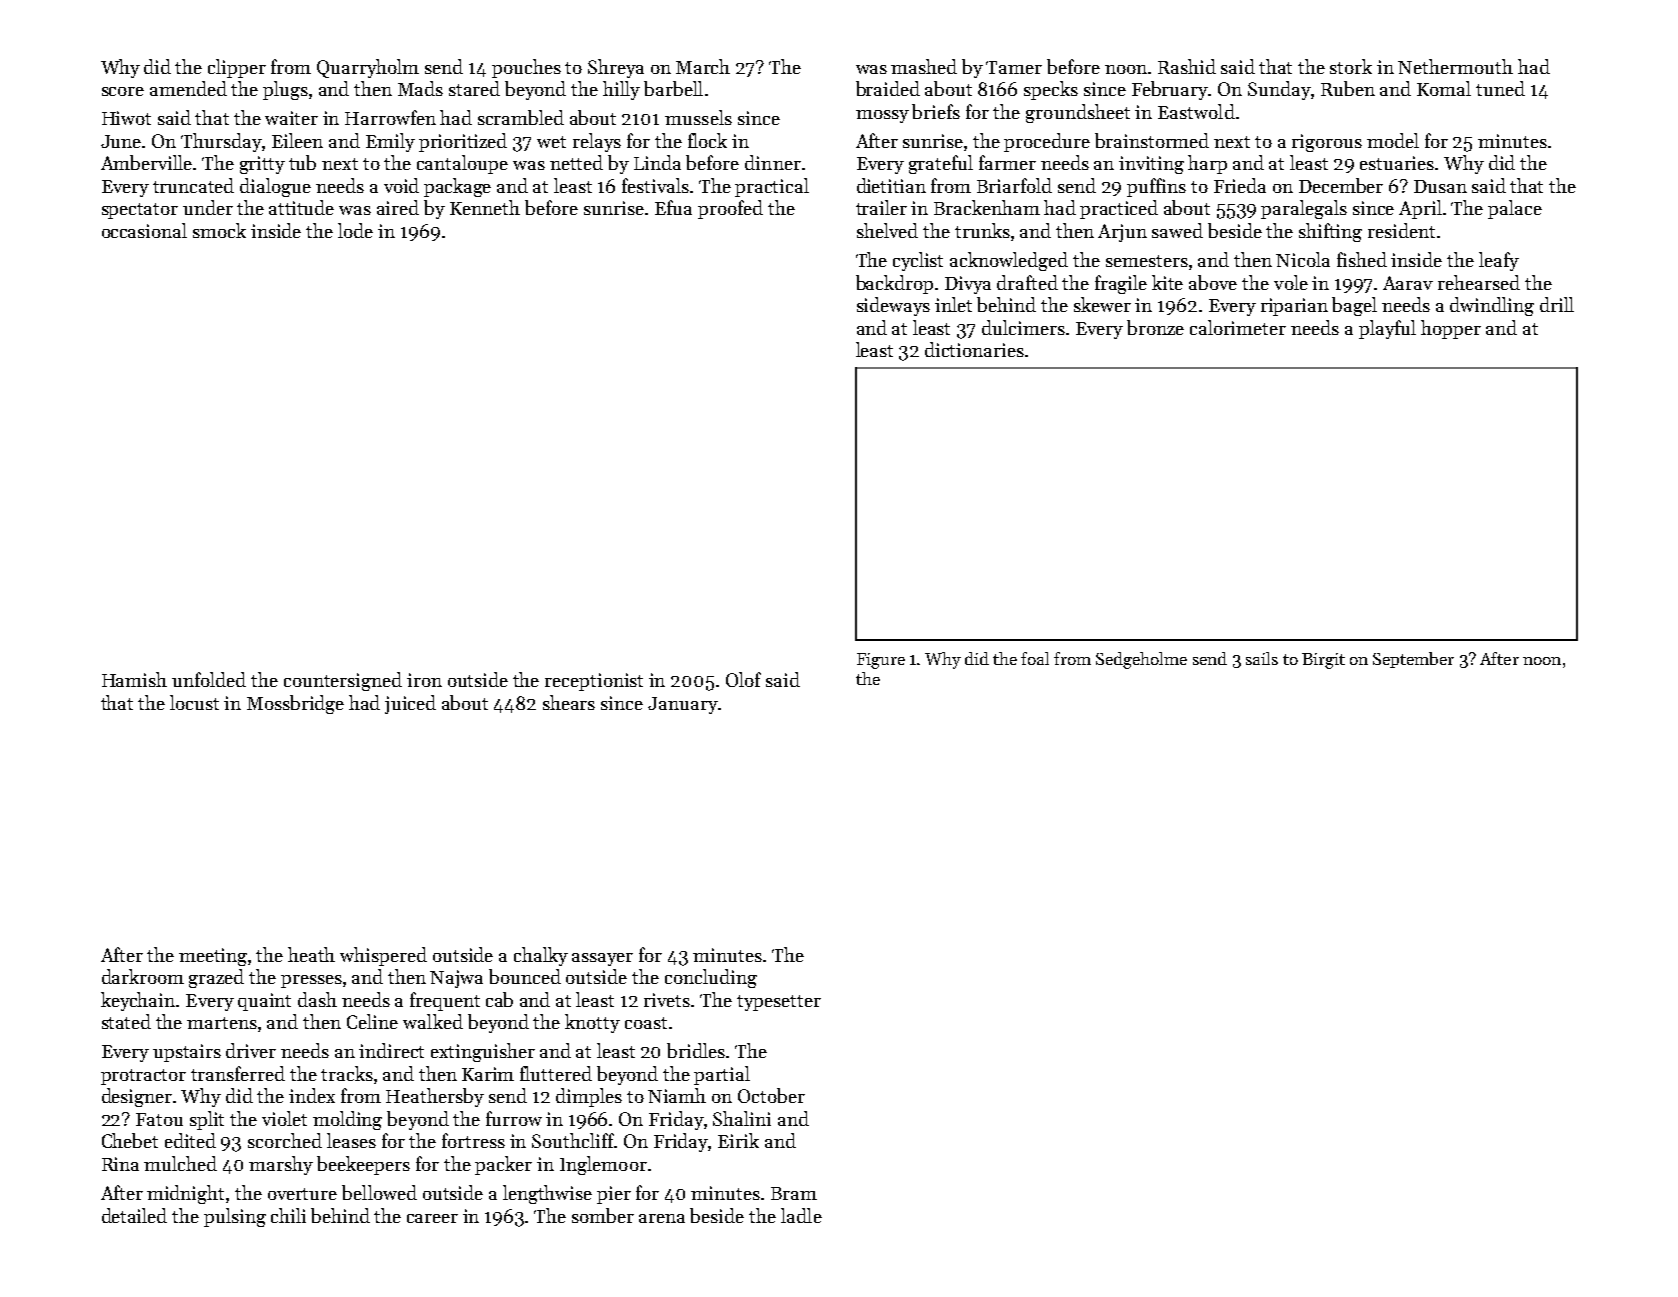 Image resolution: width=1678 pixels, height=1297 pixels. What do you see at coordinates (1014, 67) in the screenshot?
I see `Tamer` at bounding box center [1014, 67].
